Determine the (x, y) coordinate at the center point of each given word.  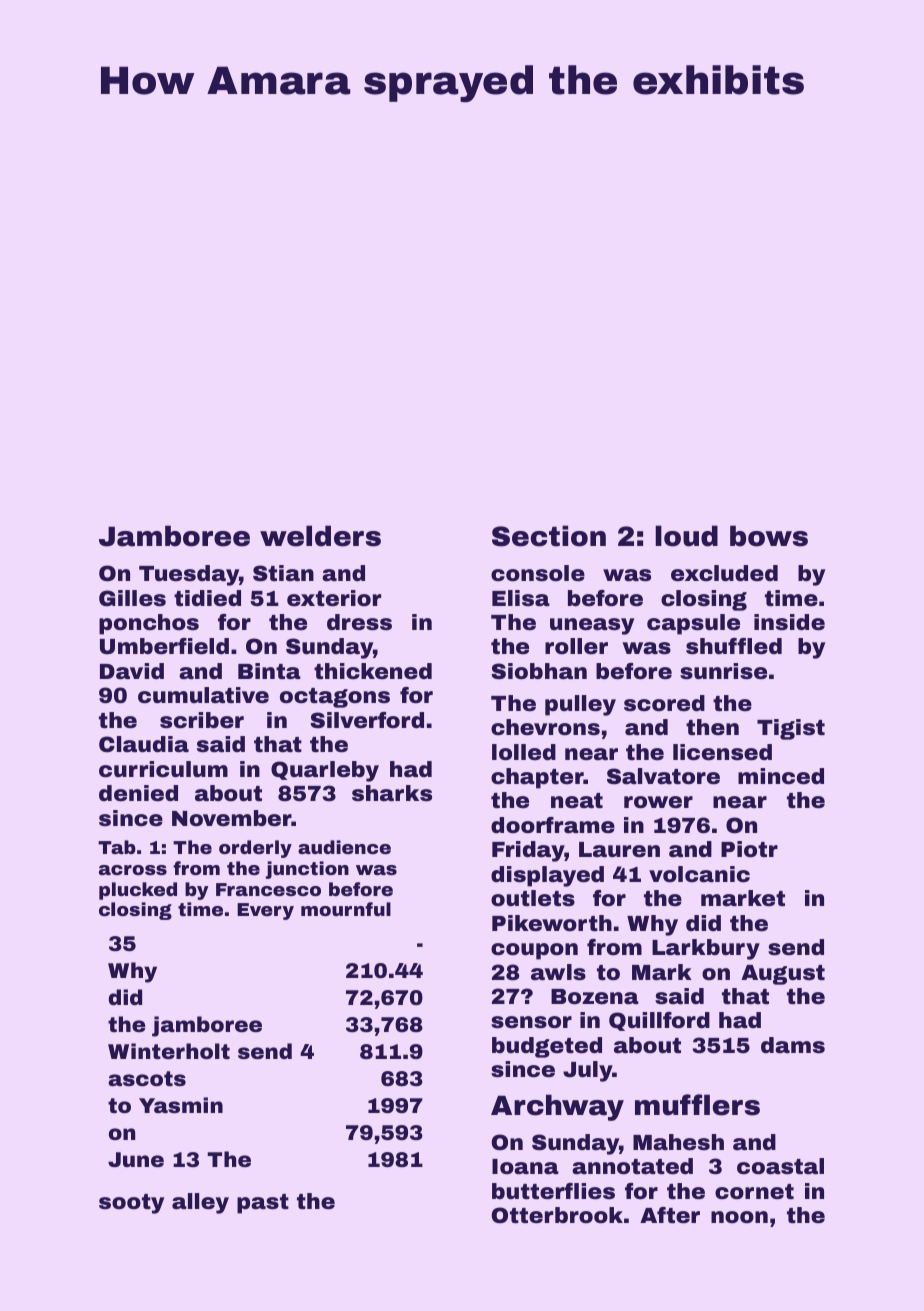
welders (320, 536)
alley (200, 1203)
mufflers (697, 1105)
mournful (346, 909)
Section (549, 536)
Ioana (525, 1167)
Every (265, 911)
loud (686, 536)
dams (793, 1045)
